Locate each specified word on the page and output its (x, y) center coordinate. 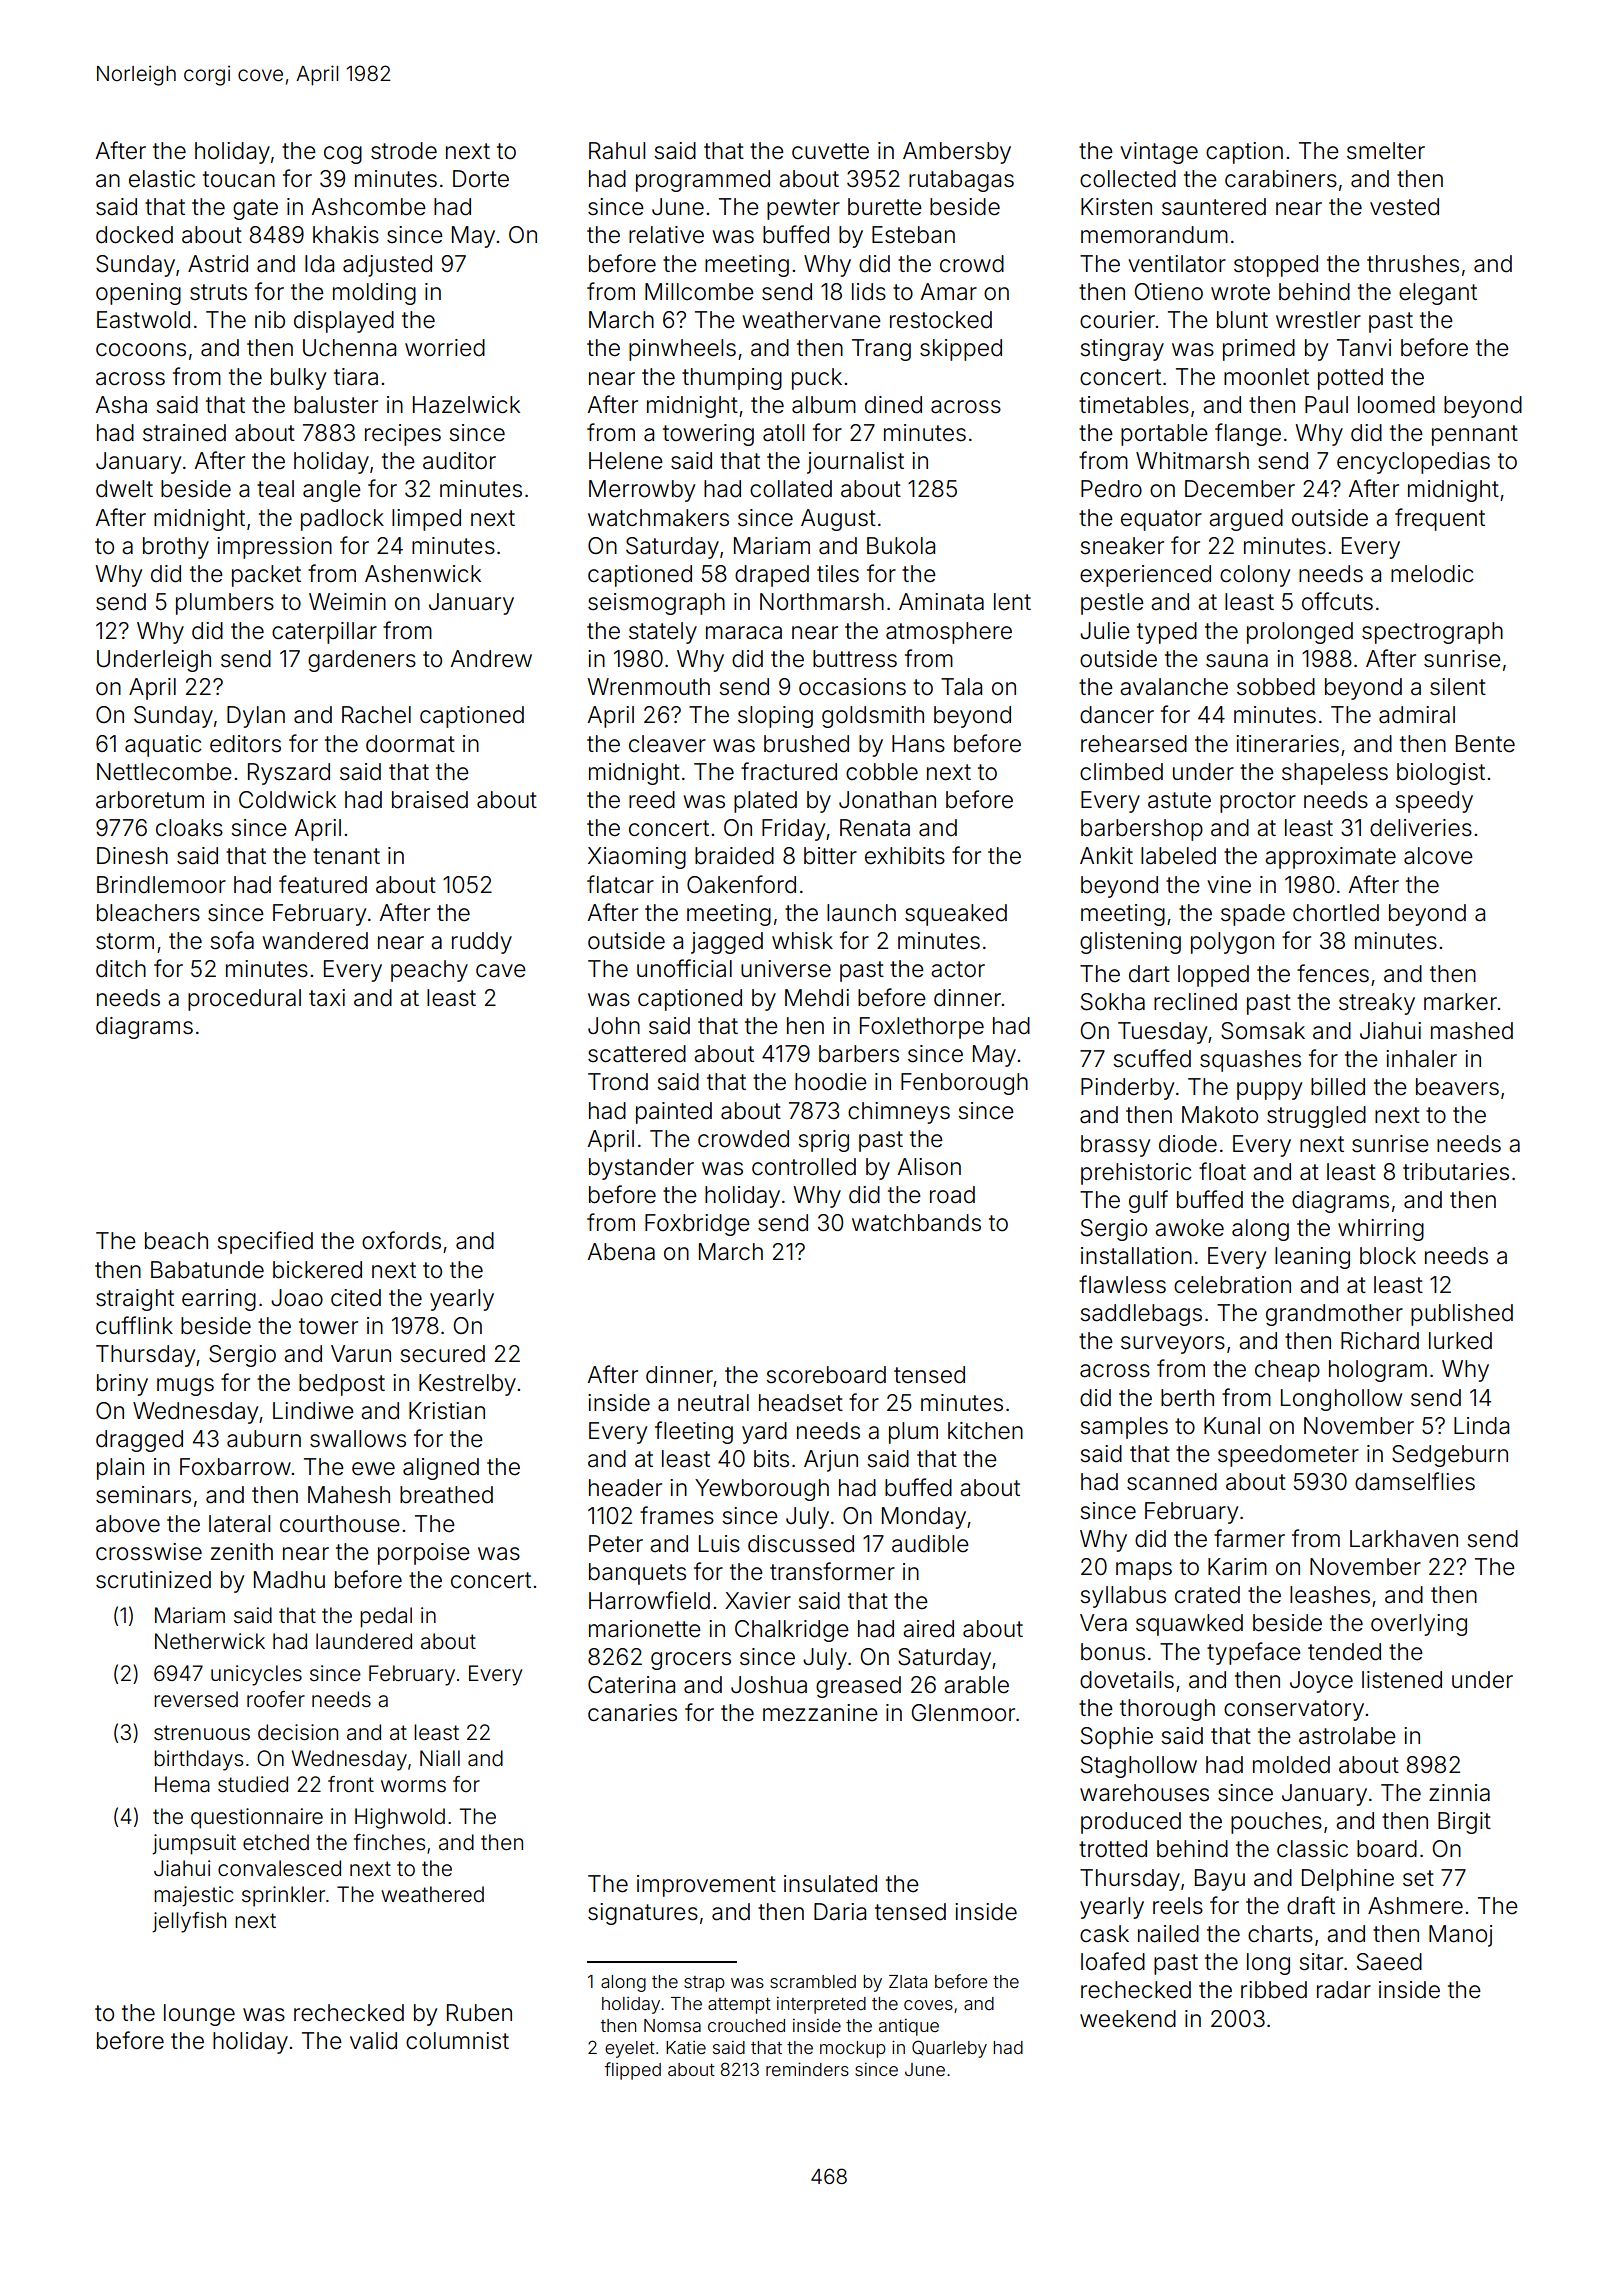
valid (373, 2041)
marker (1460, 1002)
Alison (929, 1167)
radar (1344, 1990)
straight (135, 1300)
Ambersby (957, 153)
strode (404, 151)
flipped (633, 2071)
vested (1404, 207)
